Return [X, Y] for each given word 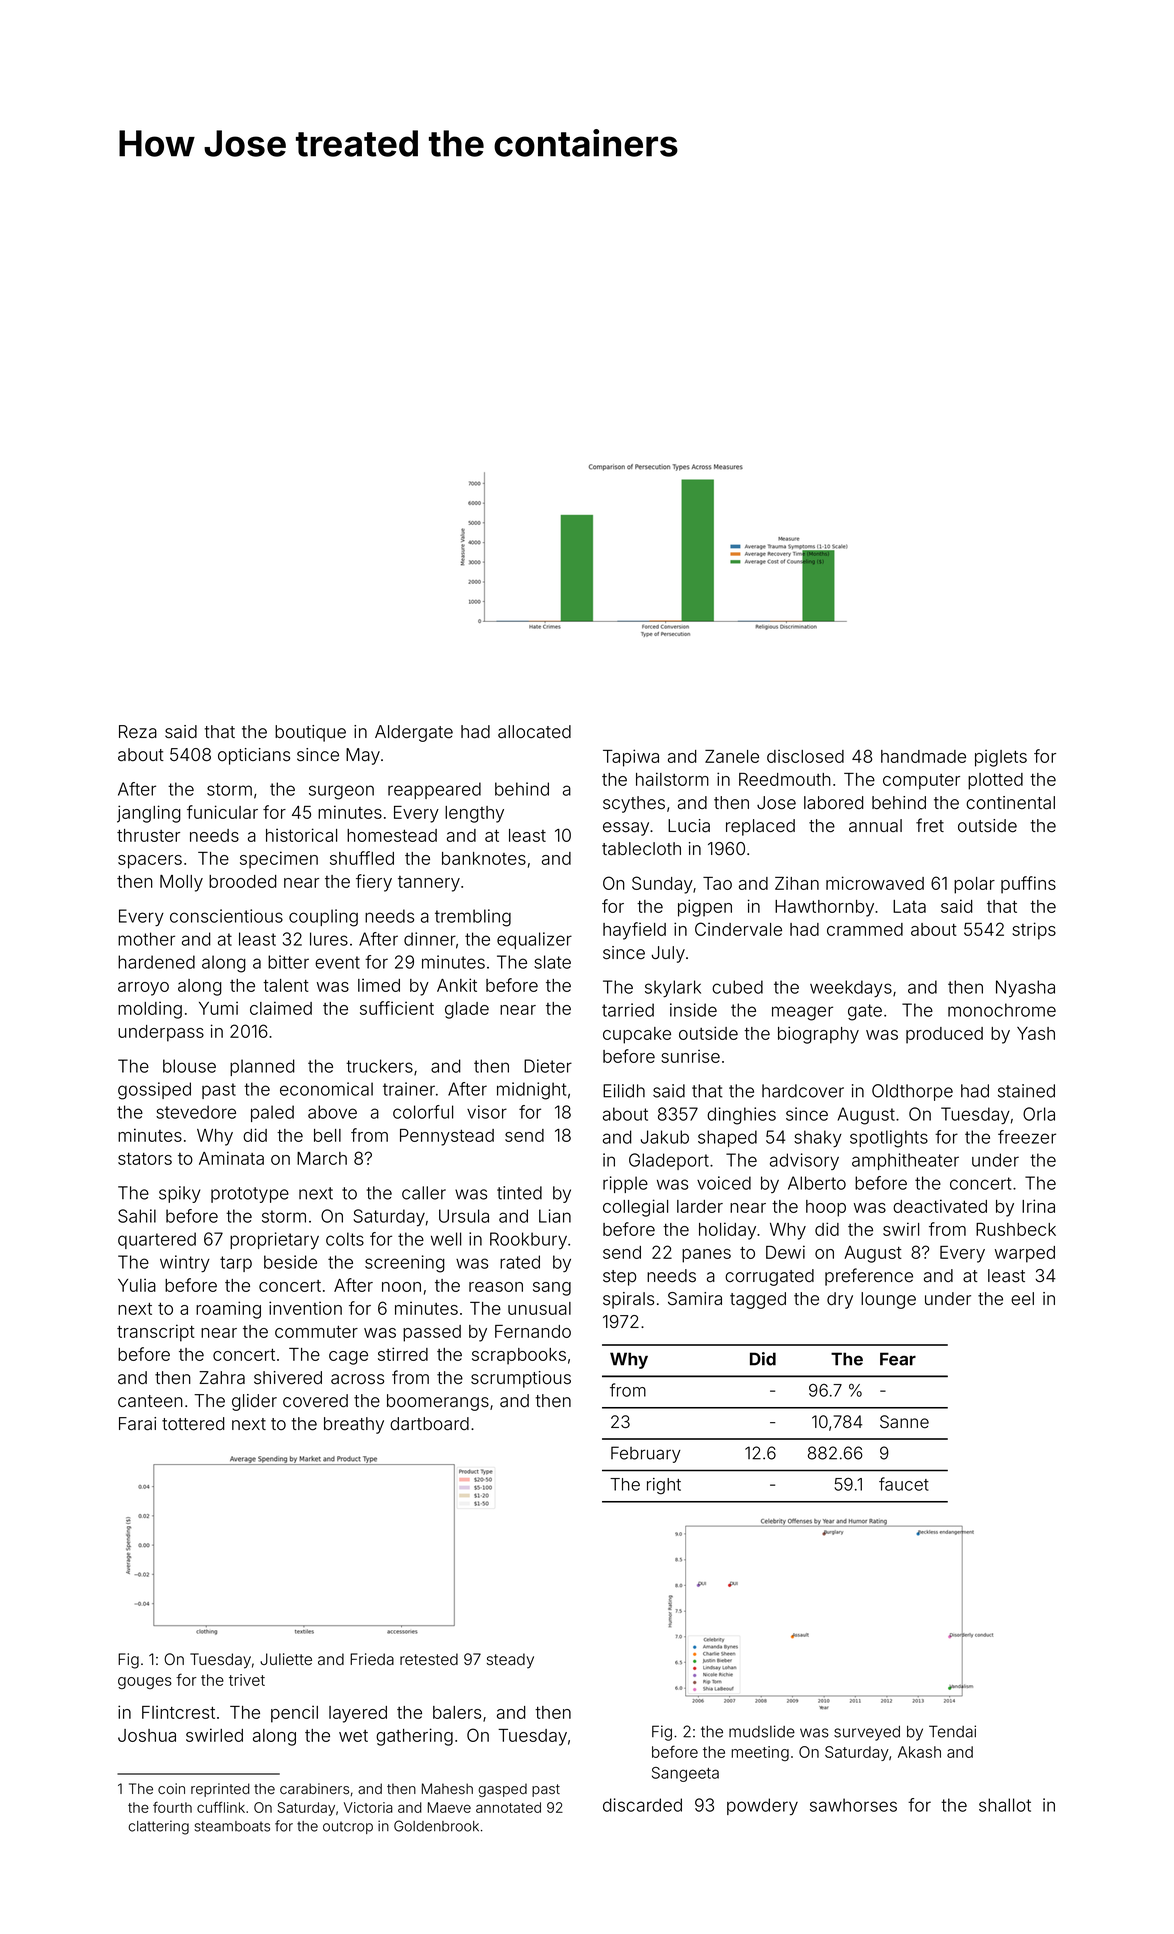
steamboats [232, 1826]
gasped [502, 1790]
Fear [898, 1359]
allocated [534, 732]
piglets [1001, 758]
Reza [138, 732]
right [664, 1486]
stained [1026, 1091]
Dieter [548, 1066]
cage [348, 1358]
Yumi [218, 1008]
